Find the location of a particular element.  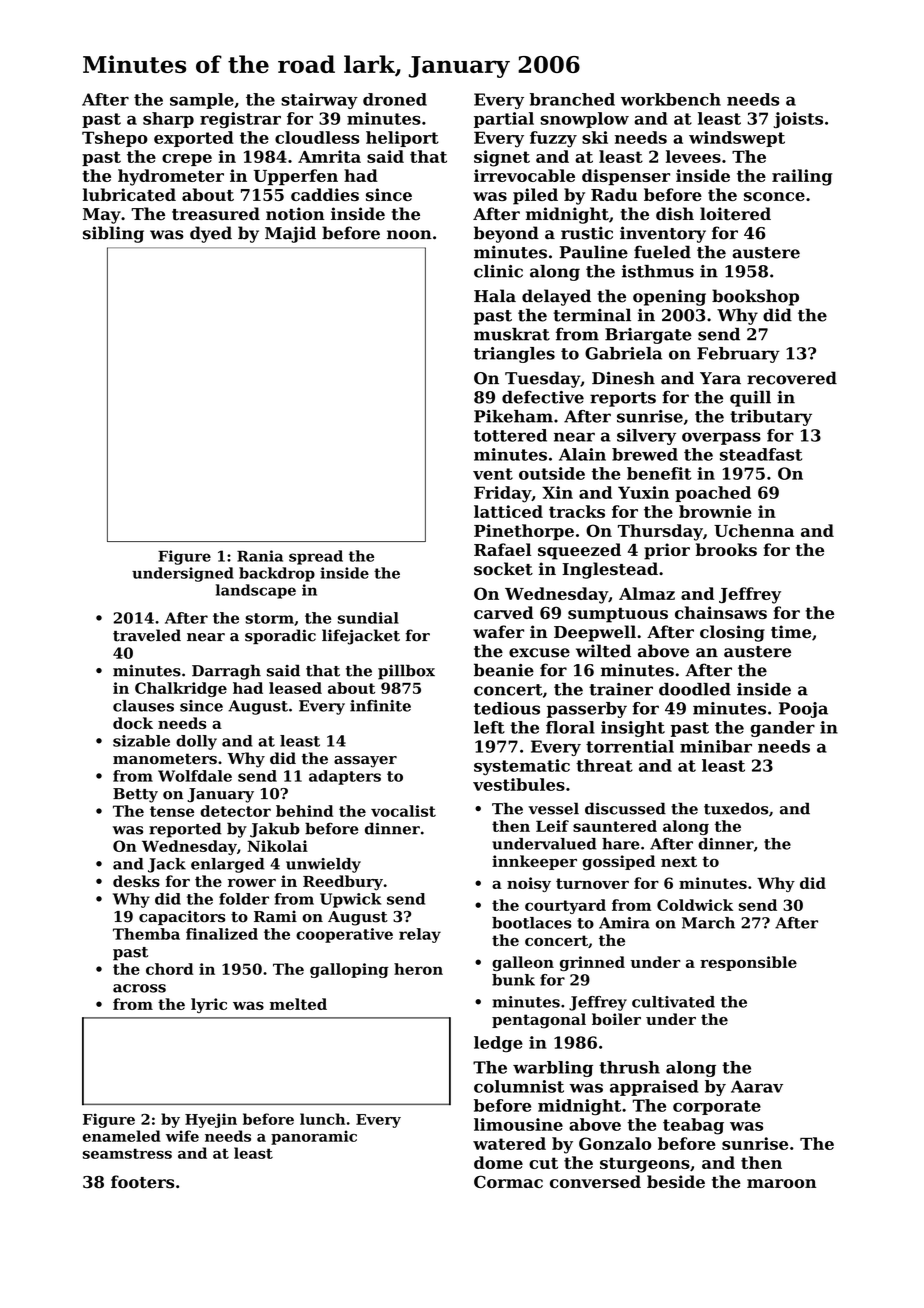

closing is located at coordinates (732, 633).
